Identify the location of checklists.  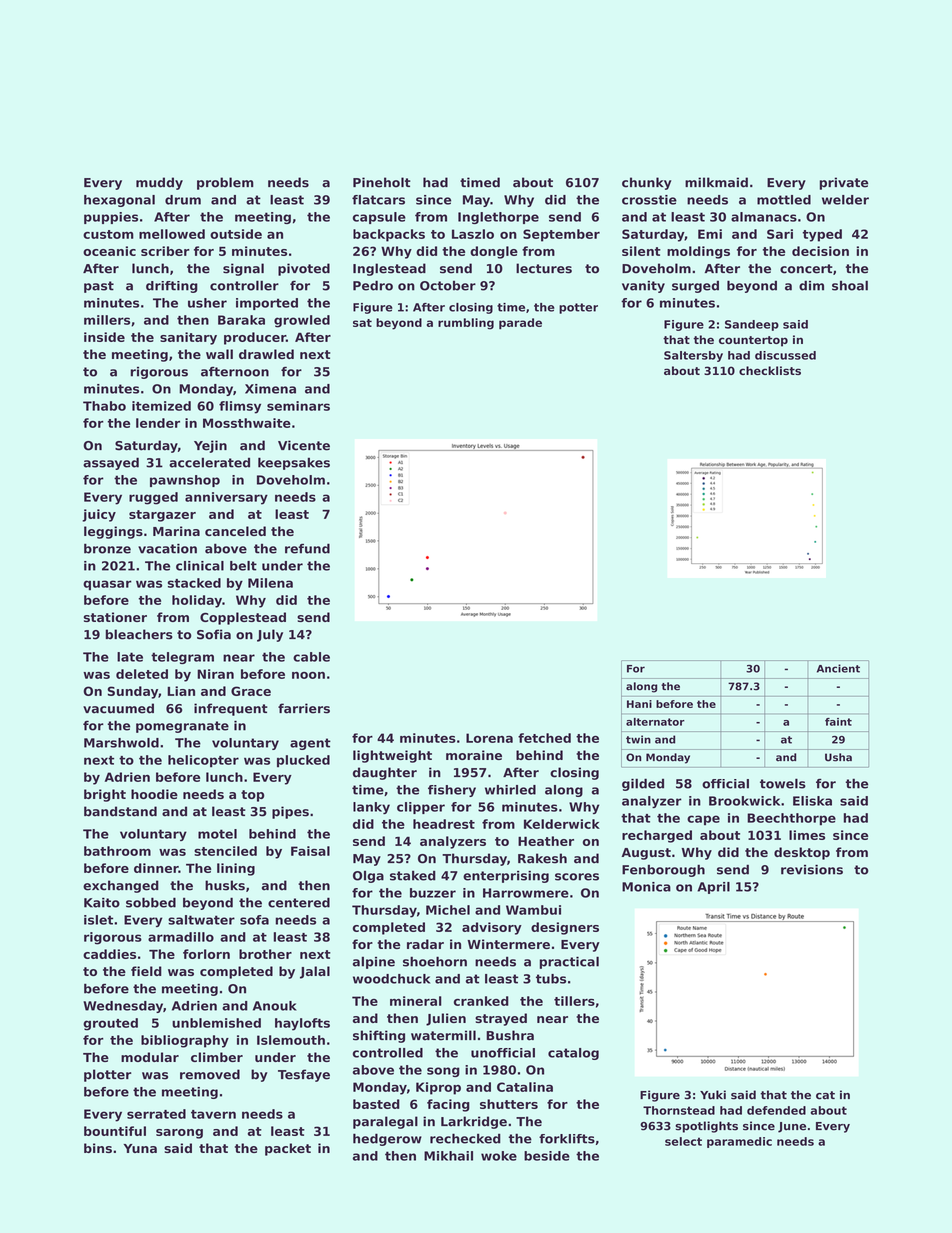
(770, 370).
